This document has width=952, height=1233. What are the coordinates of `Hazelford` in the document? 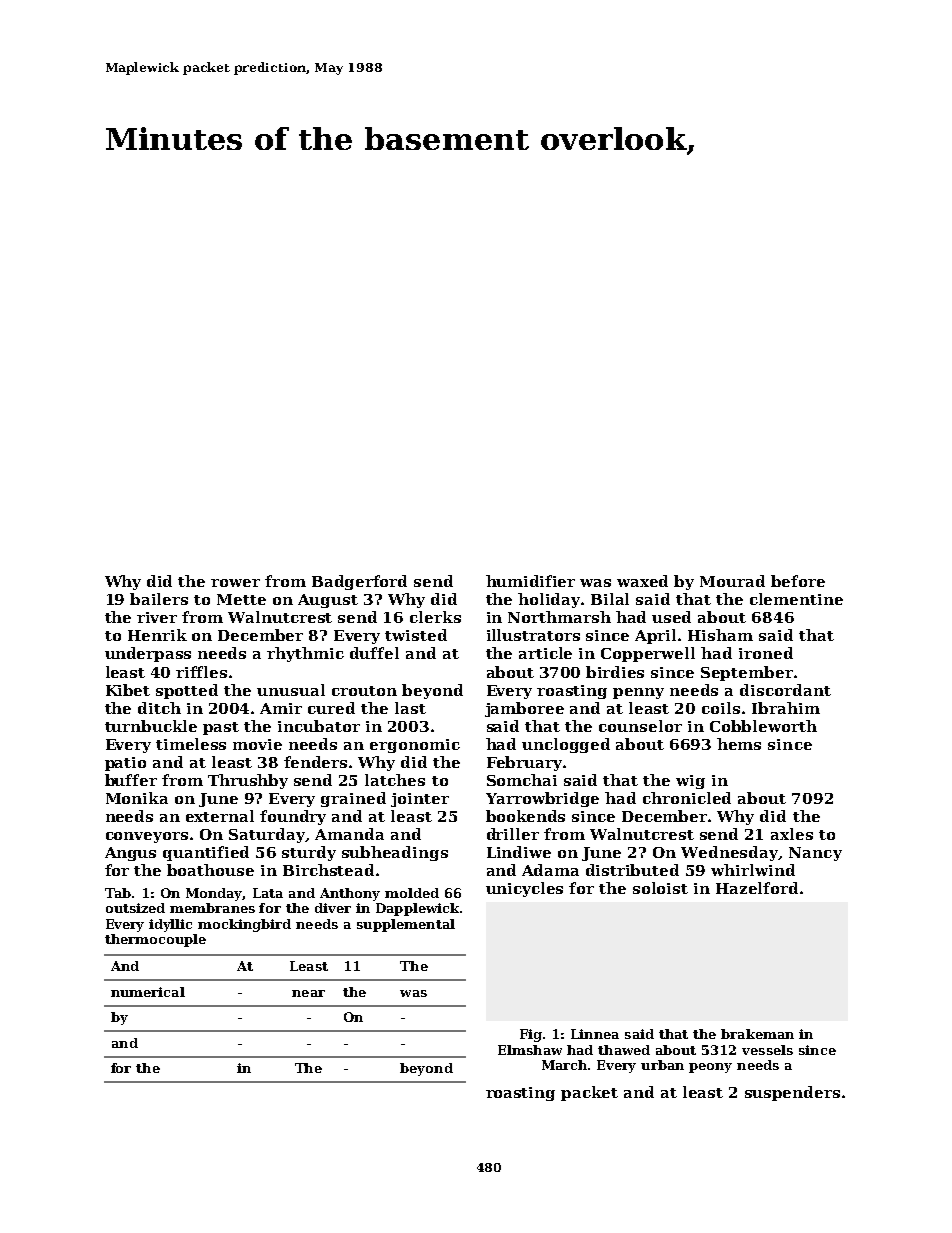 It's located at (757, 888).
